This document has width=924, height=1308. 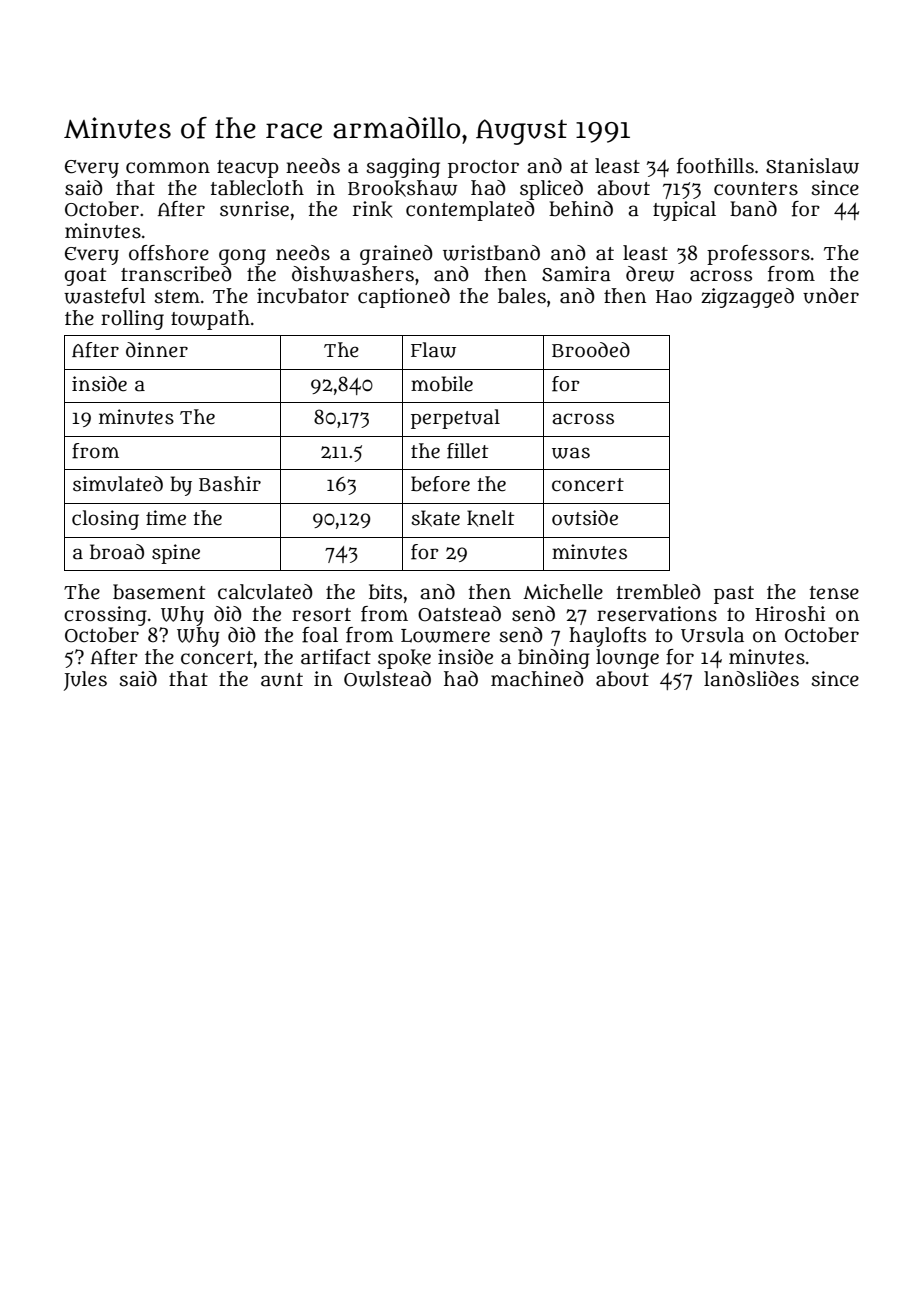 What do you see at coordinates (758, 255) in the document?
I see `professors` at bounding box center [758, 255].
